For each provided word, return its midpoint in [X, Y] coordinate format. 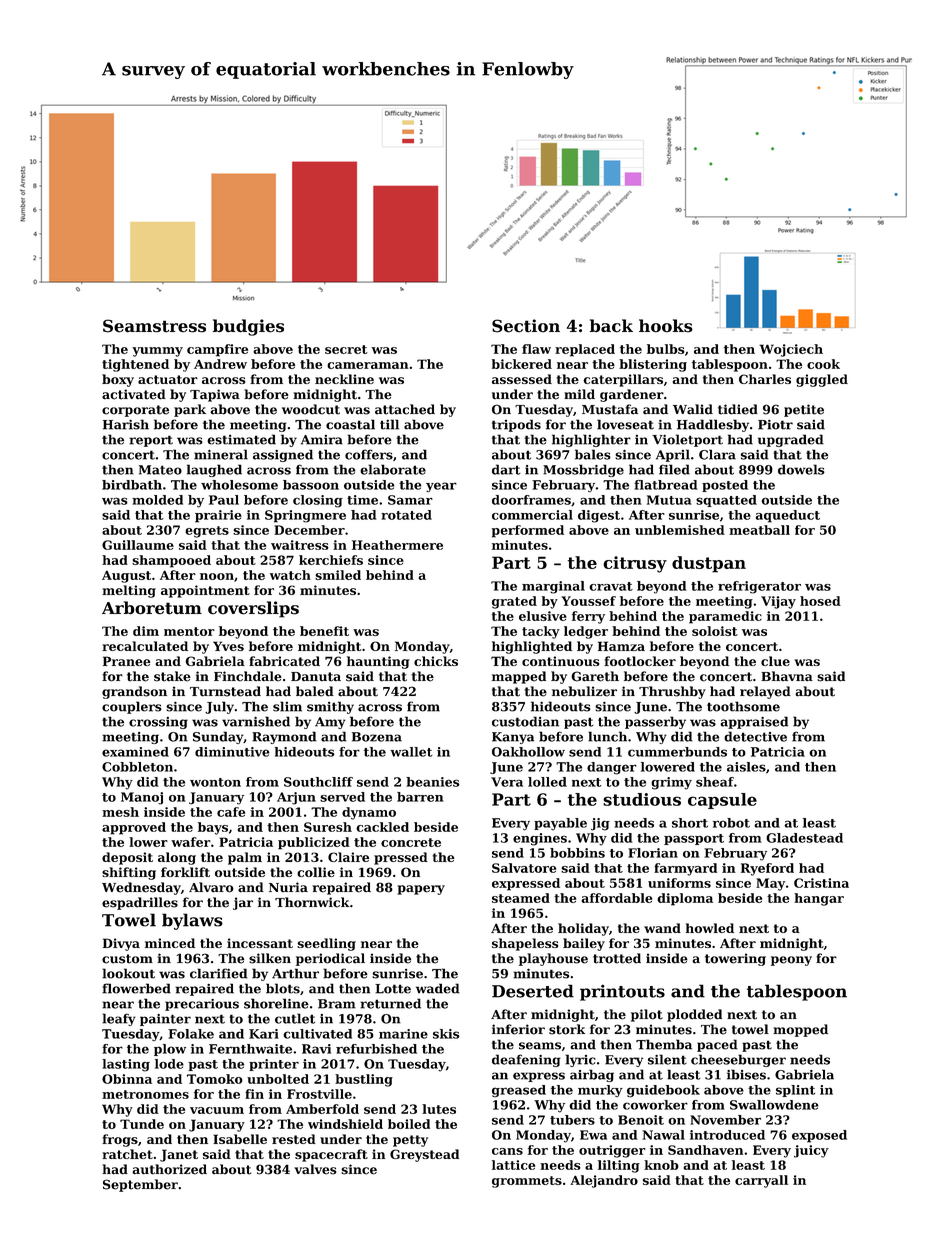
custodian [525, 721]
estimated [242, 439]
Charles [765, 379]
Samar [410, 500]
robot [731, 823]
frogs [120, 1140]
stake [172, 676]
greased [519, 1091]
